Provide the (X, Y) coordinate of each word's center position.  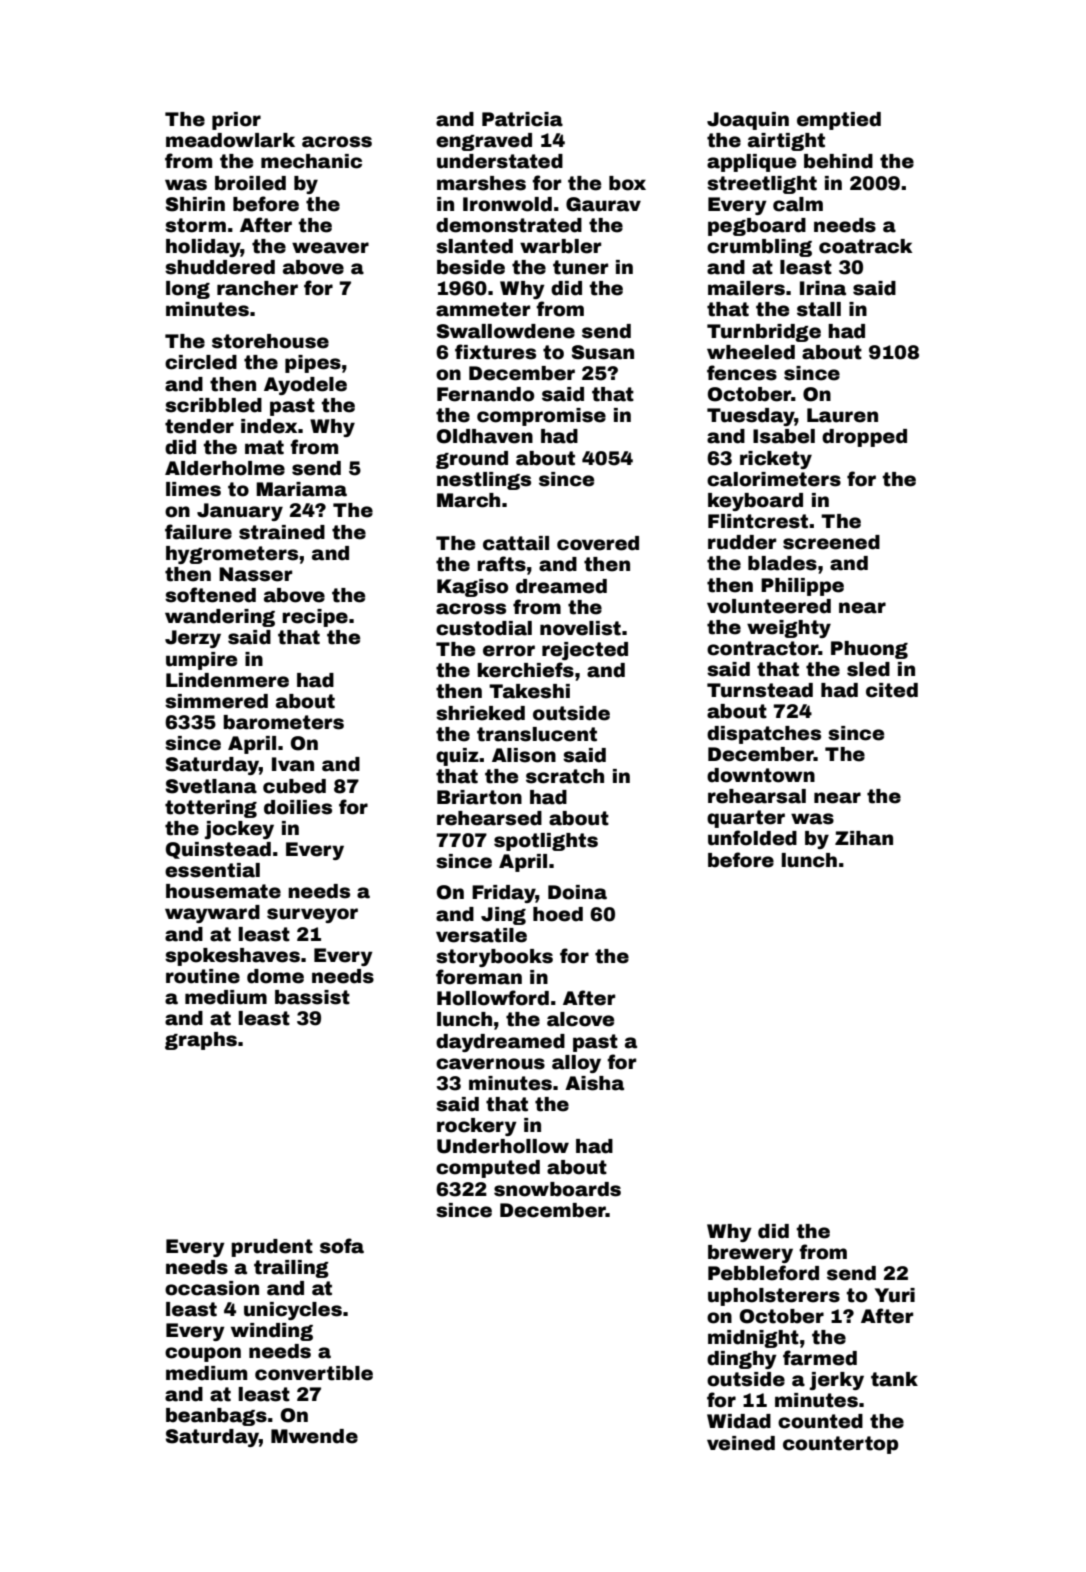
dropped (864, 438)
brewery (750, 1254)
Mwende (314, 1436)
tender (199, 426)
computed (488, 1169)
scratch (565, 776)
